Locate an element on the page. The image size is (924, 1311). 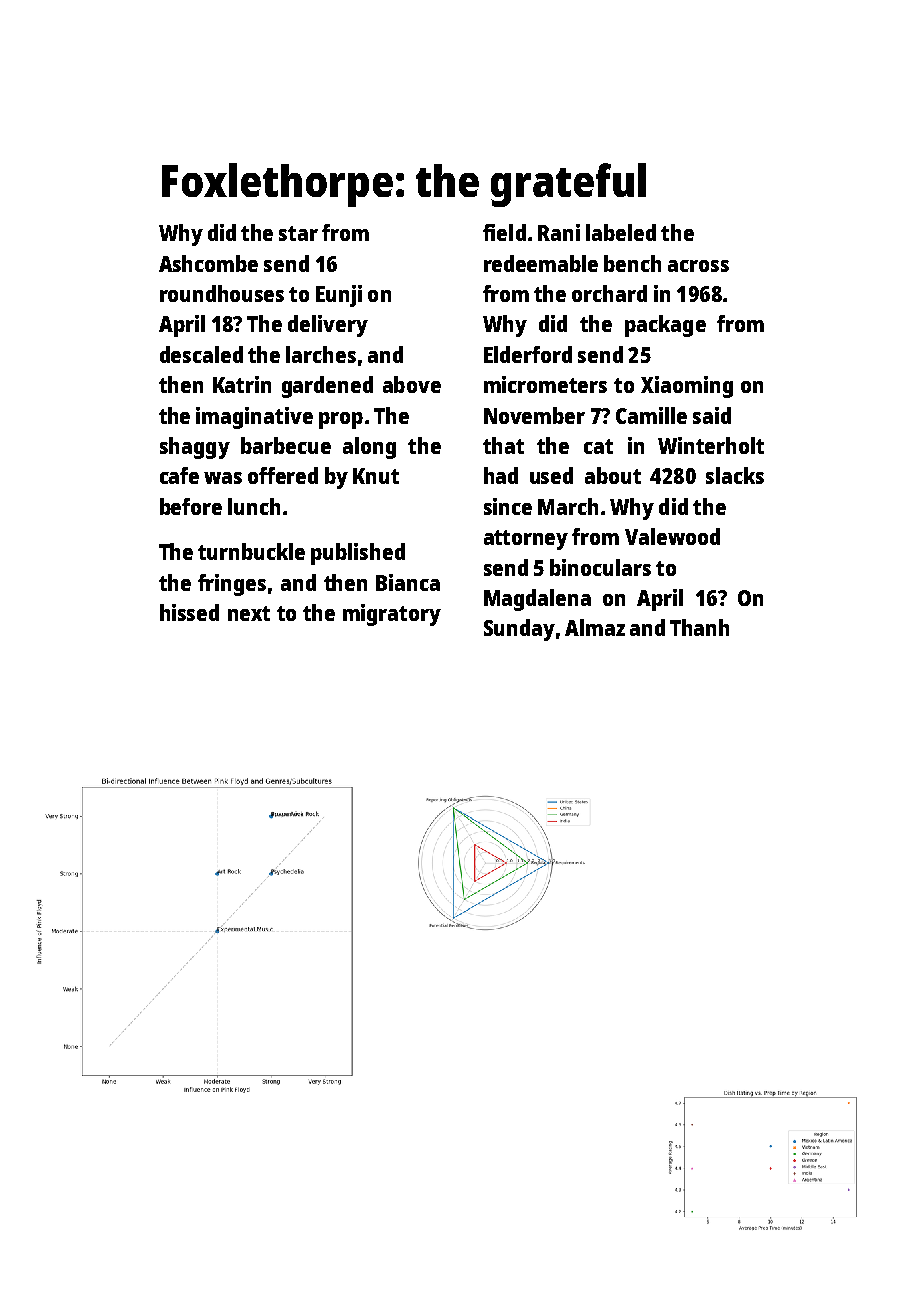
cafe is located at coordinates (179, 475).
